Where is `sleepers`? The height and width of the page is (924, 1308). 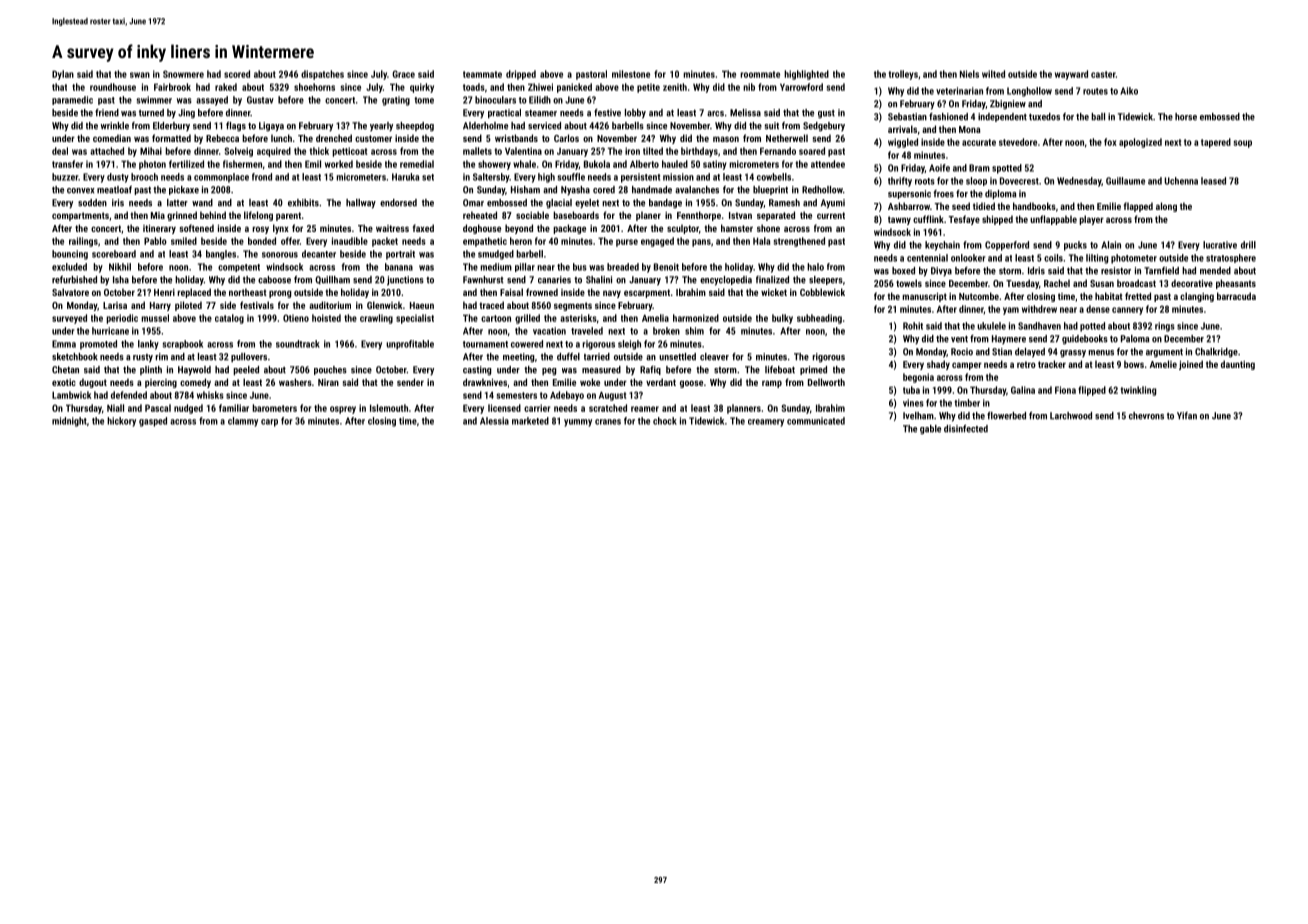 sleepers is located at coordinates (826, 280).
